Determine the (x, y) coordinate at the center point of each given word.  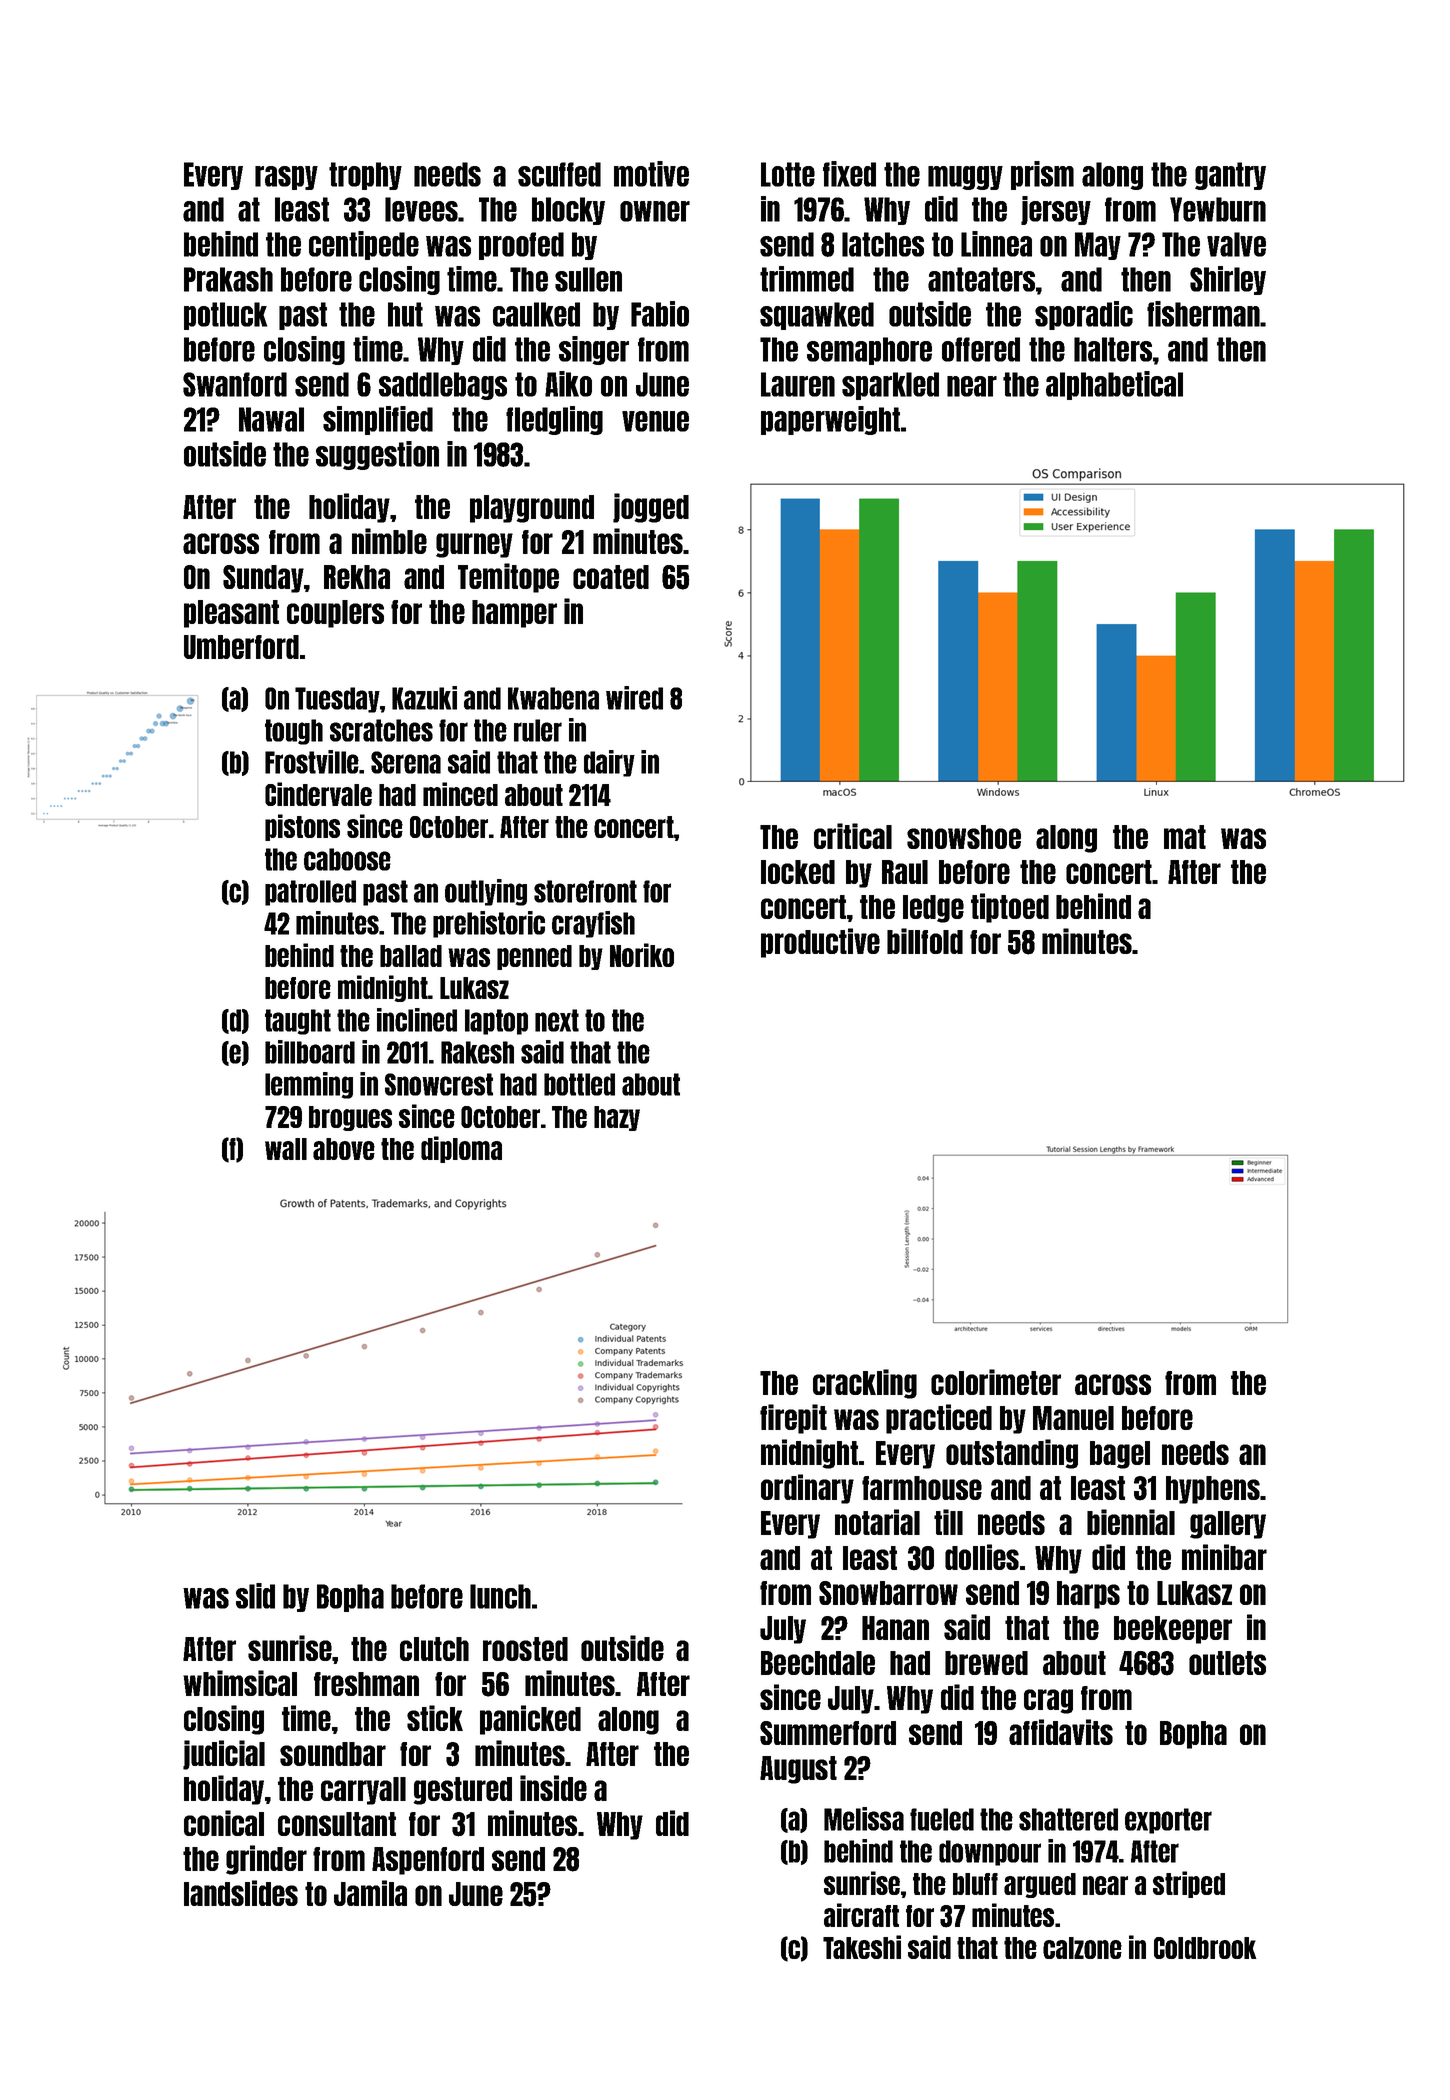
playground (532, 509)
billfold (925, 941)
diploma (461, 1149)
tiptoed (1010, 908)
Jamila (370, 1893)
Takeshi (862, 1947)
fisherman (1203, 314)
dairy (609, 763)
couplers (335, 614)
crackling (865, 1384)
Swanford (235, 384)
